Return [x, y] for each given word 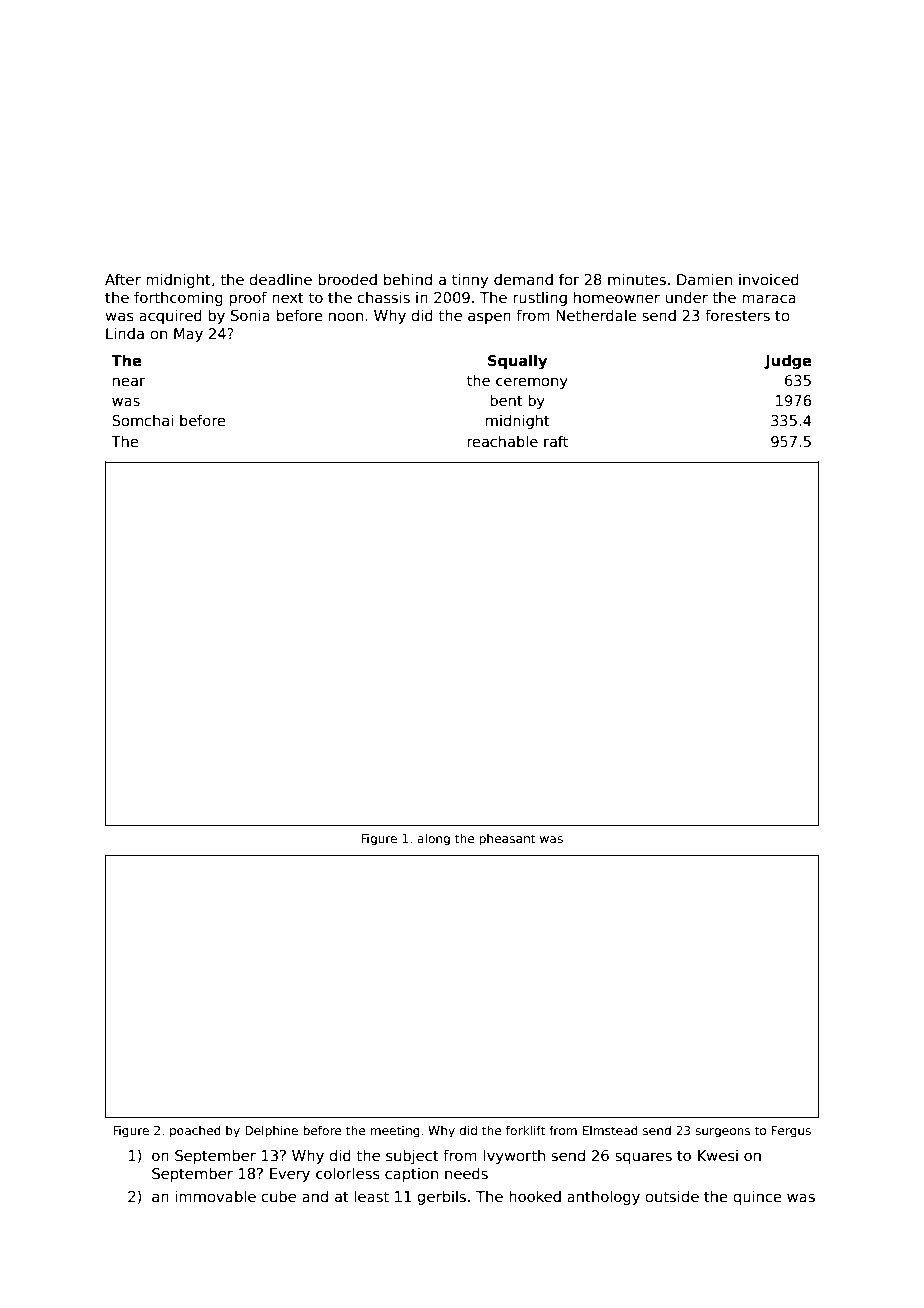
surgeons [722, 1133]
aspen [489, 318]
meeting [395, 1132]
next [288, 297]
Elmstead [610, 1130]
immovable [215, 1196]
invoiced [769, 279]
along [433, 839]
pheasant [507, 840]
